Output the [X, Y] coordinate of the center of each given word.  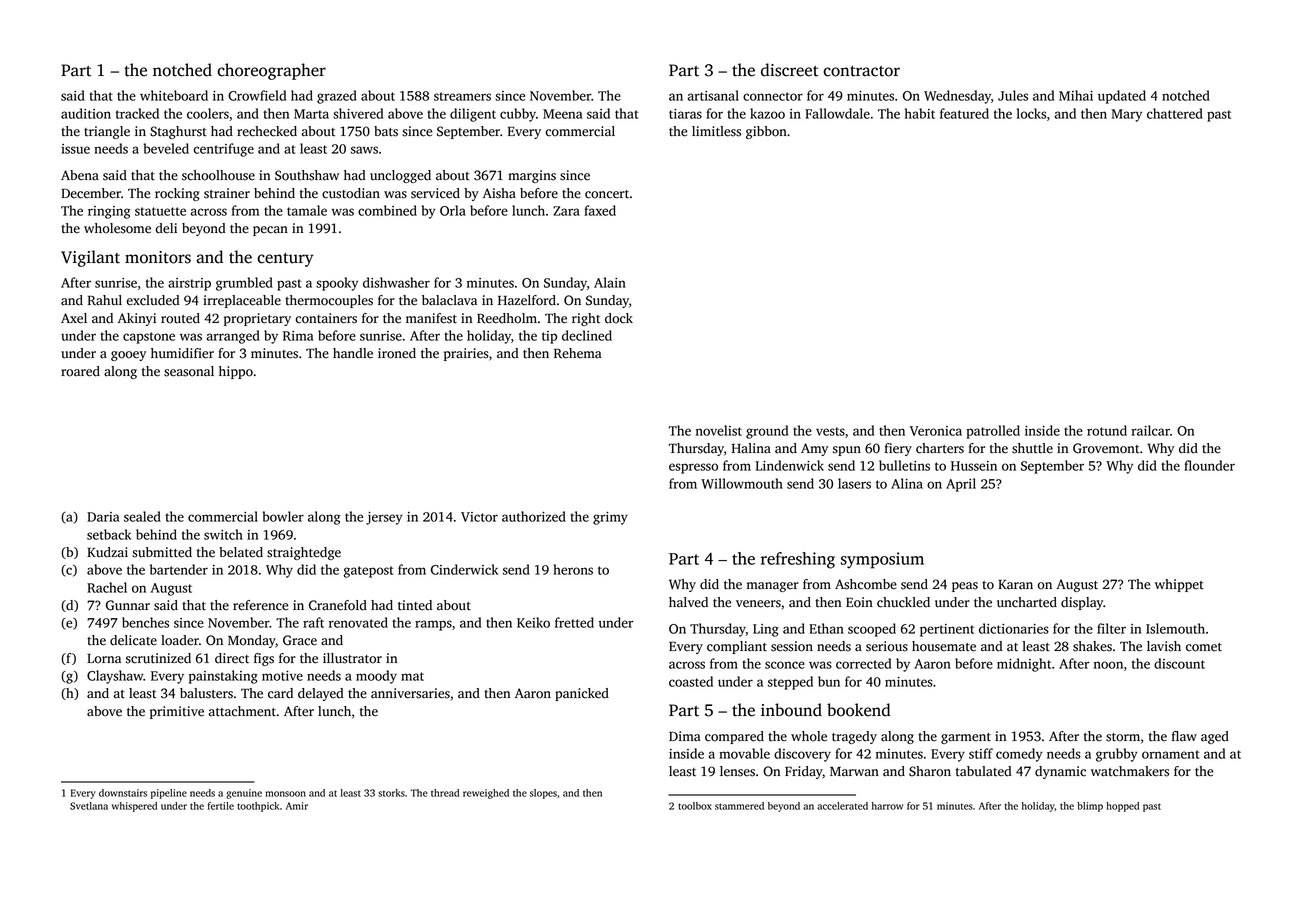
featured [964, 113]
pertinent [947, 630]
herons [573, 569]
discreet [789, 70]
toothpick [258, 807]
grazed [337, 97]
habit [920, 113]
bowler [283, 516]
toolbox [695, 806]
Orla [453, 210]
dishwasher [396, 282]
